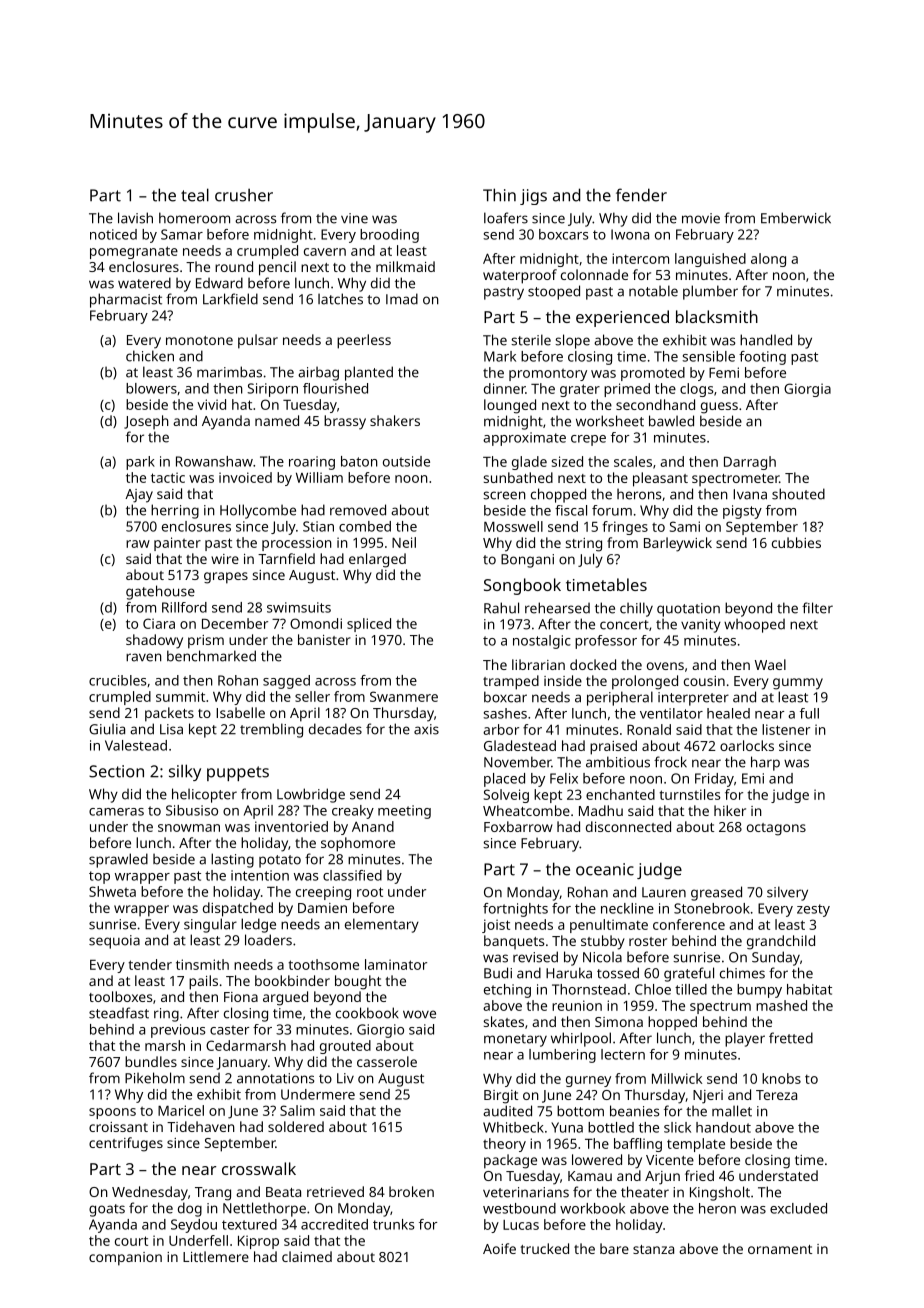 This page has height=1308, width=924. Describe the element at coordinates (720, 1007) in the page. I see `spectrum` at that location.
